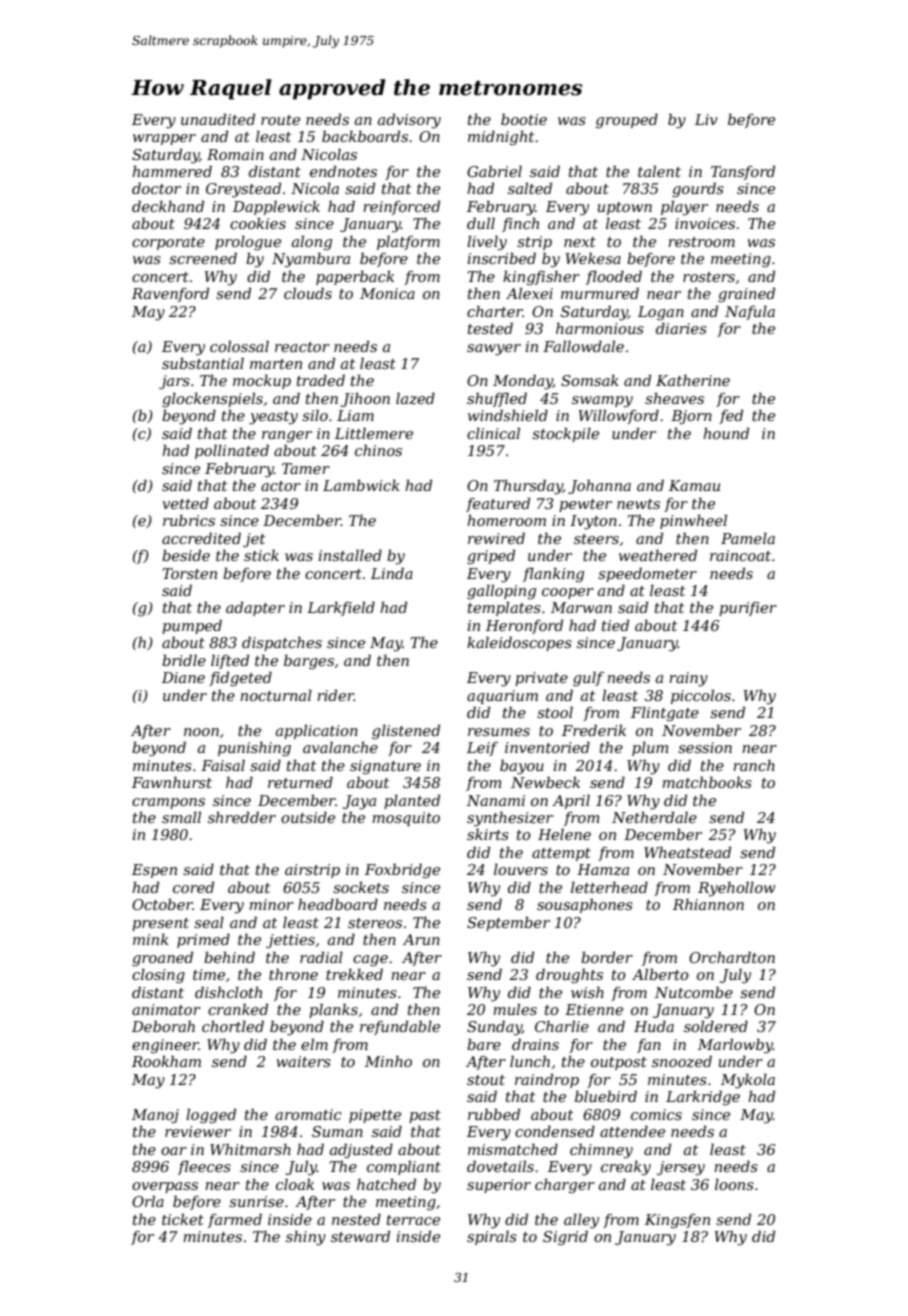  I want to click on ticket, so click(183, 1219).
